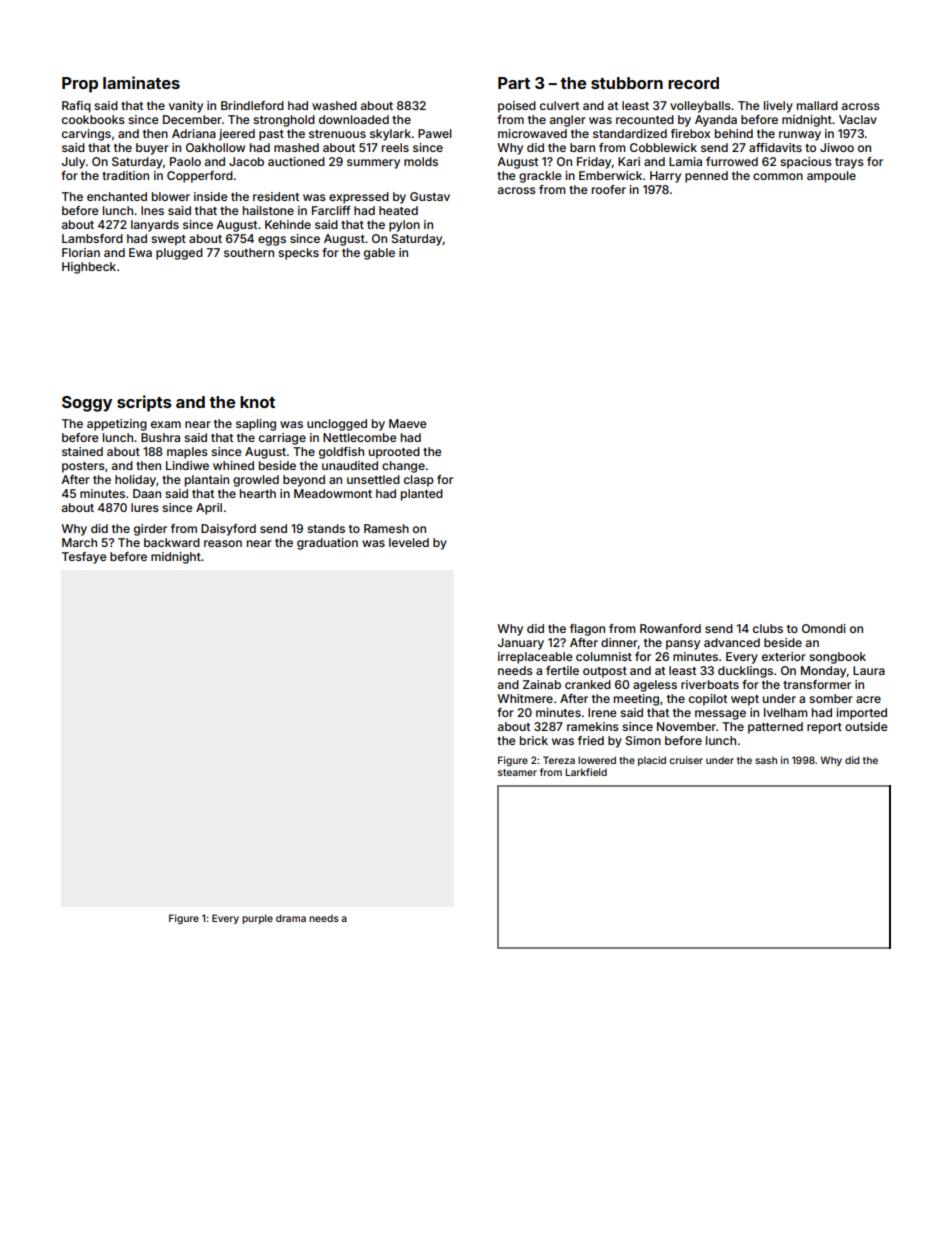  What do you see at coordinates (291, 918) in the screenshot?
I see `drama` at bounding box center [291, 918].
